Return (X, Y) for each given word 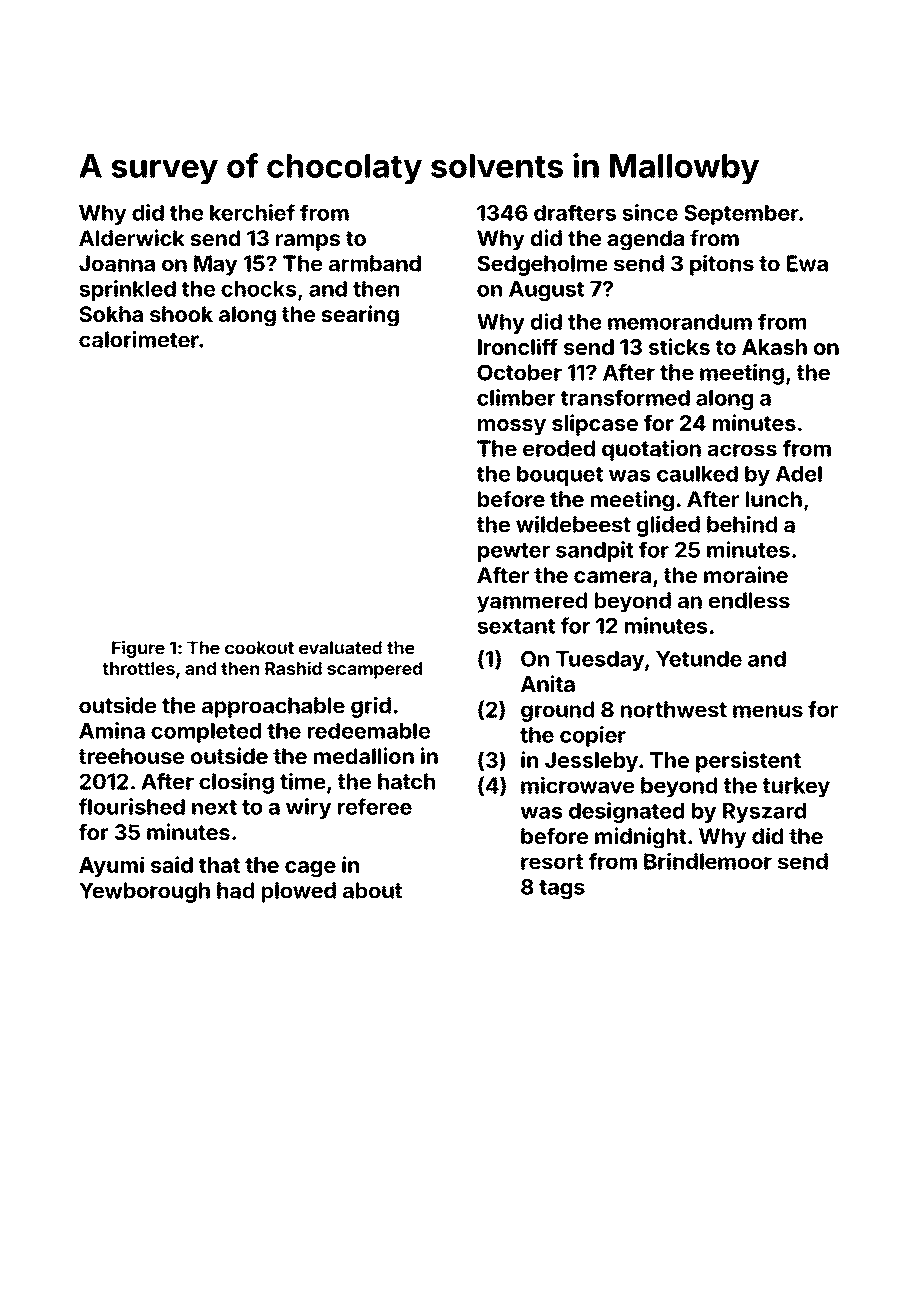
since (650, 212)
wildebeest (573, 524)
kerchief (252, 212)
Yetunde (699, 659)
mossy (512, 427)
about (372, 890)
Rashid (293, 668)
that (219, 865)
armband (375, 263)
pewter (514, 552)
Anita (548, 683)
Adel (799, 474)
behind (742, 524)
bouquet (560, 476)
